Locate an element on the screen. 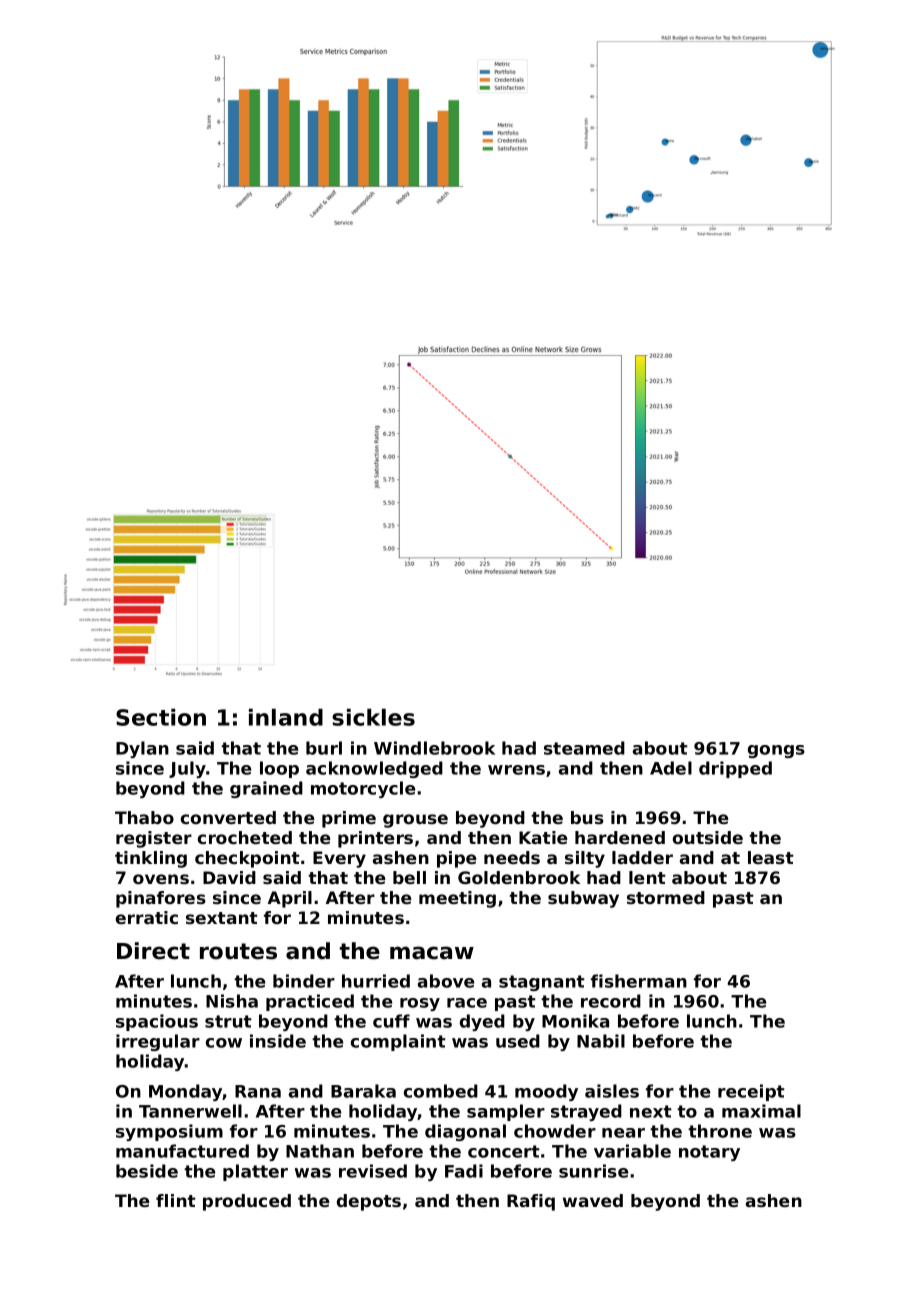 The width and height of the screenshot is (924, 1311). Section is located at coordinates (161, 717).
